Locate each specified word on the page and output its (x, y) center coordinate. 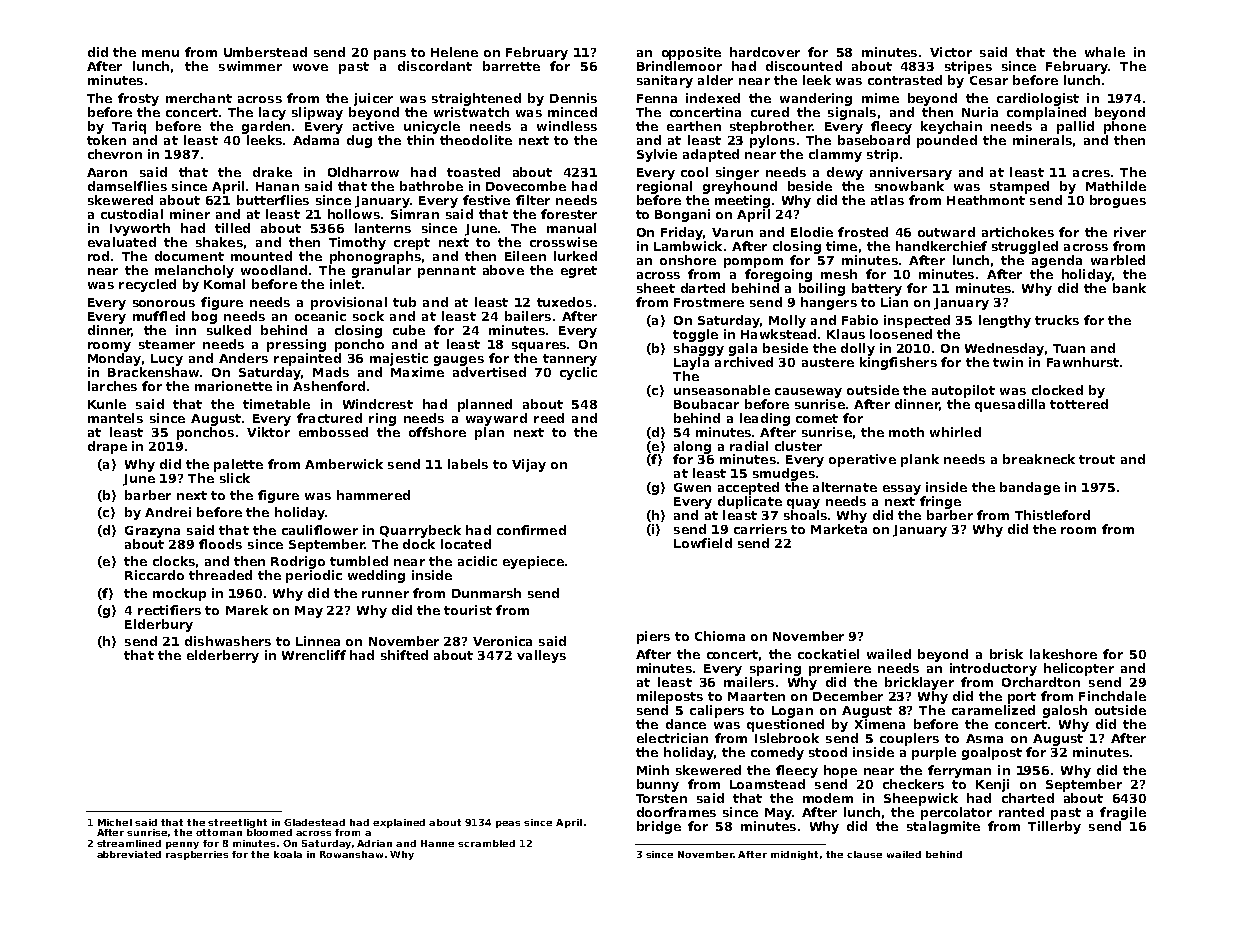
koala (288, 854)
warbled (1118, 260)
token (106, 140)
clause (864, 854)
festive (486, 200)
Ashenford (329, 386)
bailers (528, 316)
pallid (1075, 127)
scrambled (486, 843)
